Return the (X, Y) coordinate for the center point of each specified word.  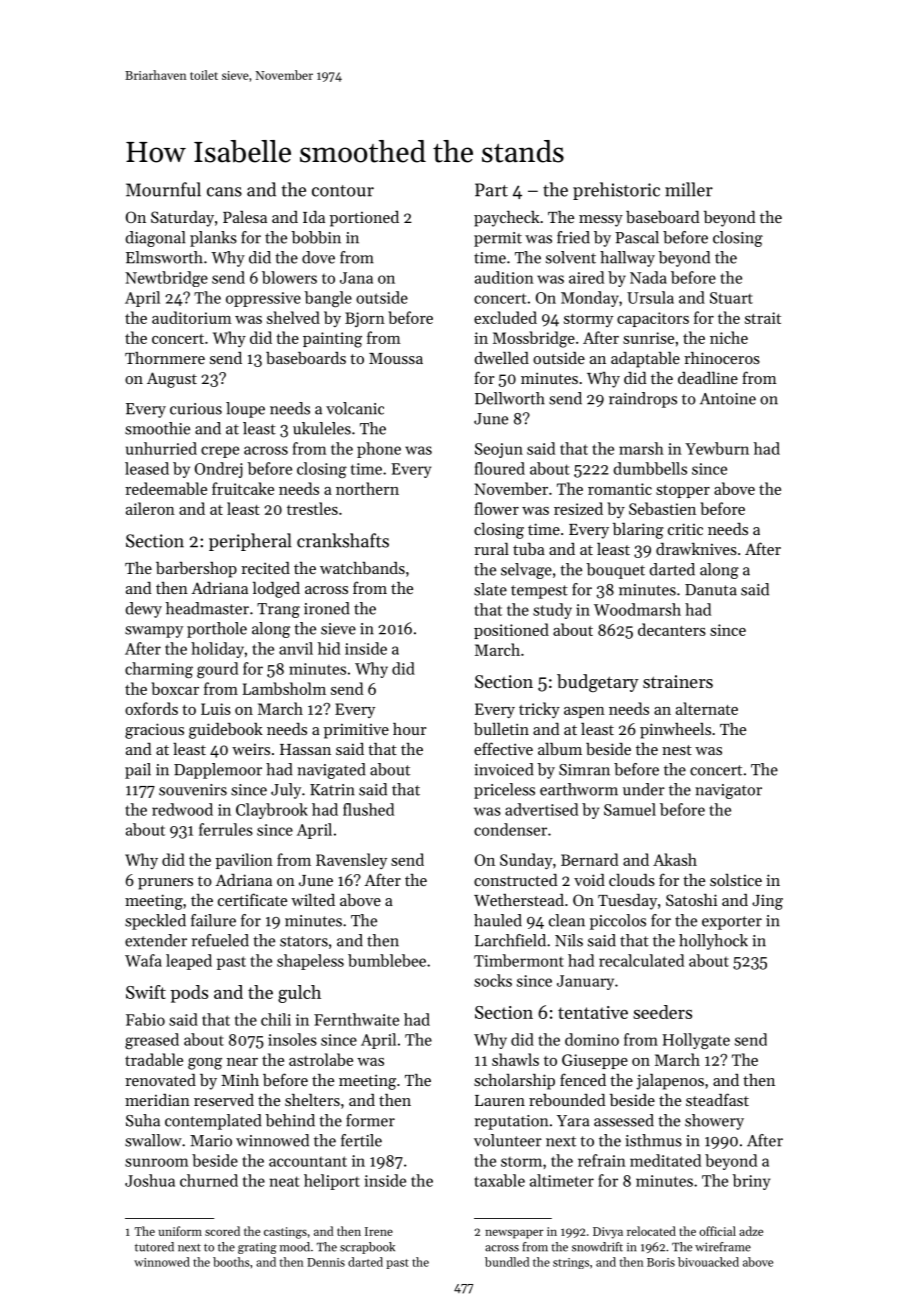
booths (231, 1262)
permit (498, 239)
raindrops (643, 400)
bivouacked (708, 1262)
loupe (245, 410)
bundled (507, 1262)
